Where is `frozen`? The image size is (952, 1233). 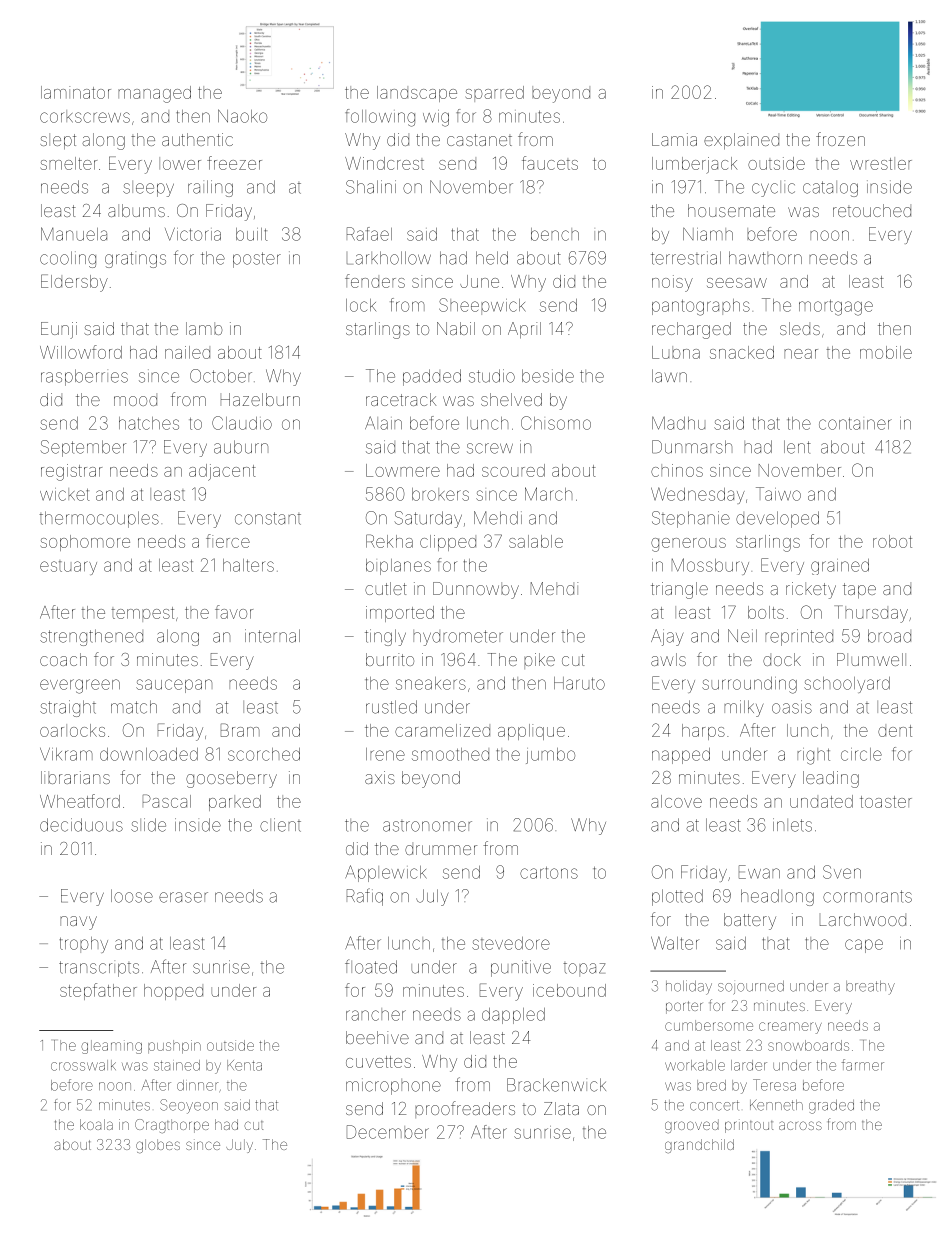 frozen is located at coordinates (840, 139).
